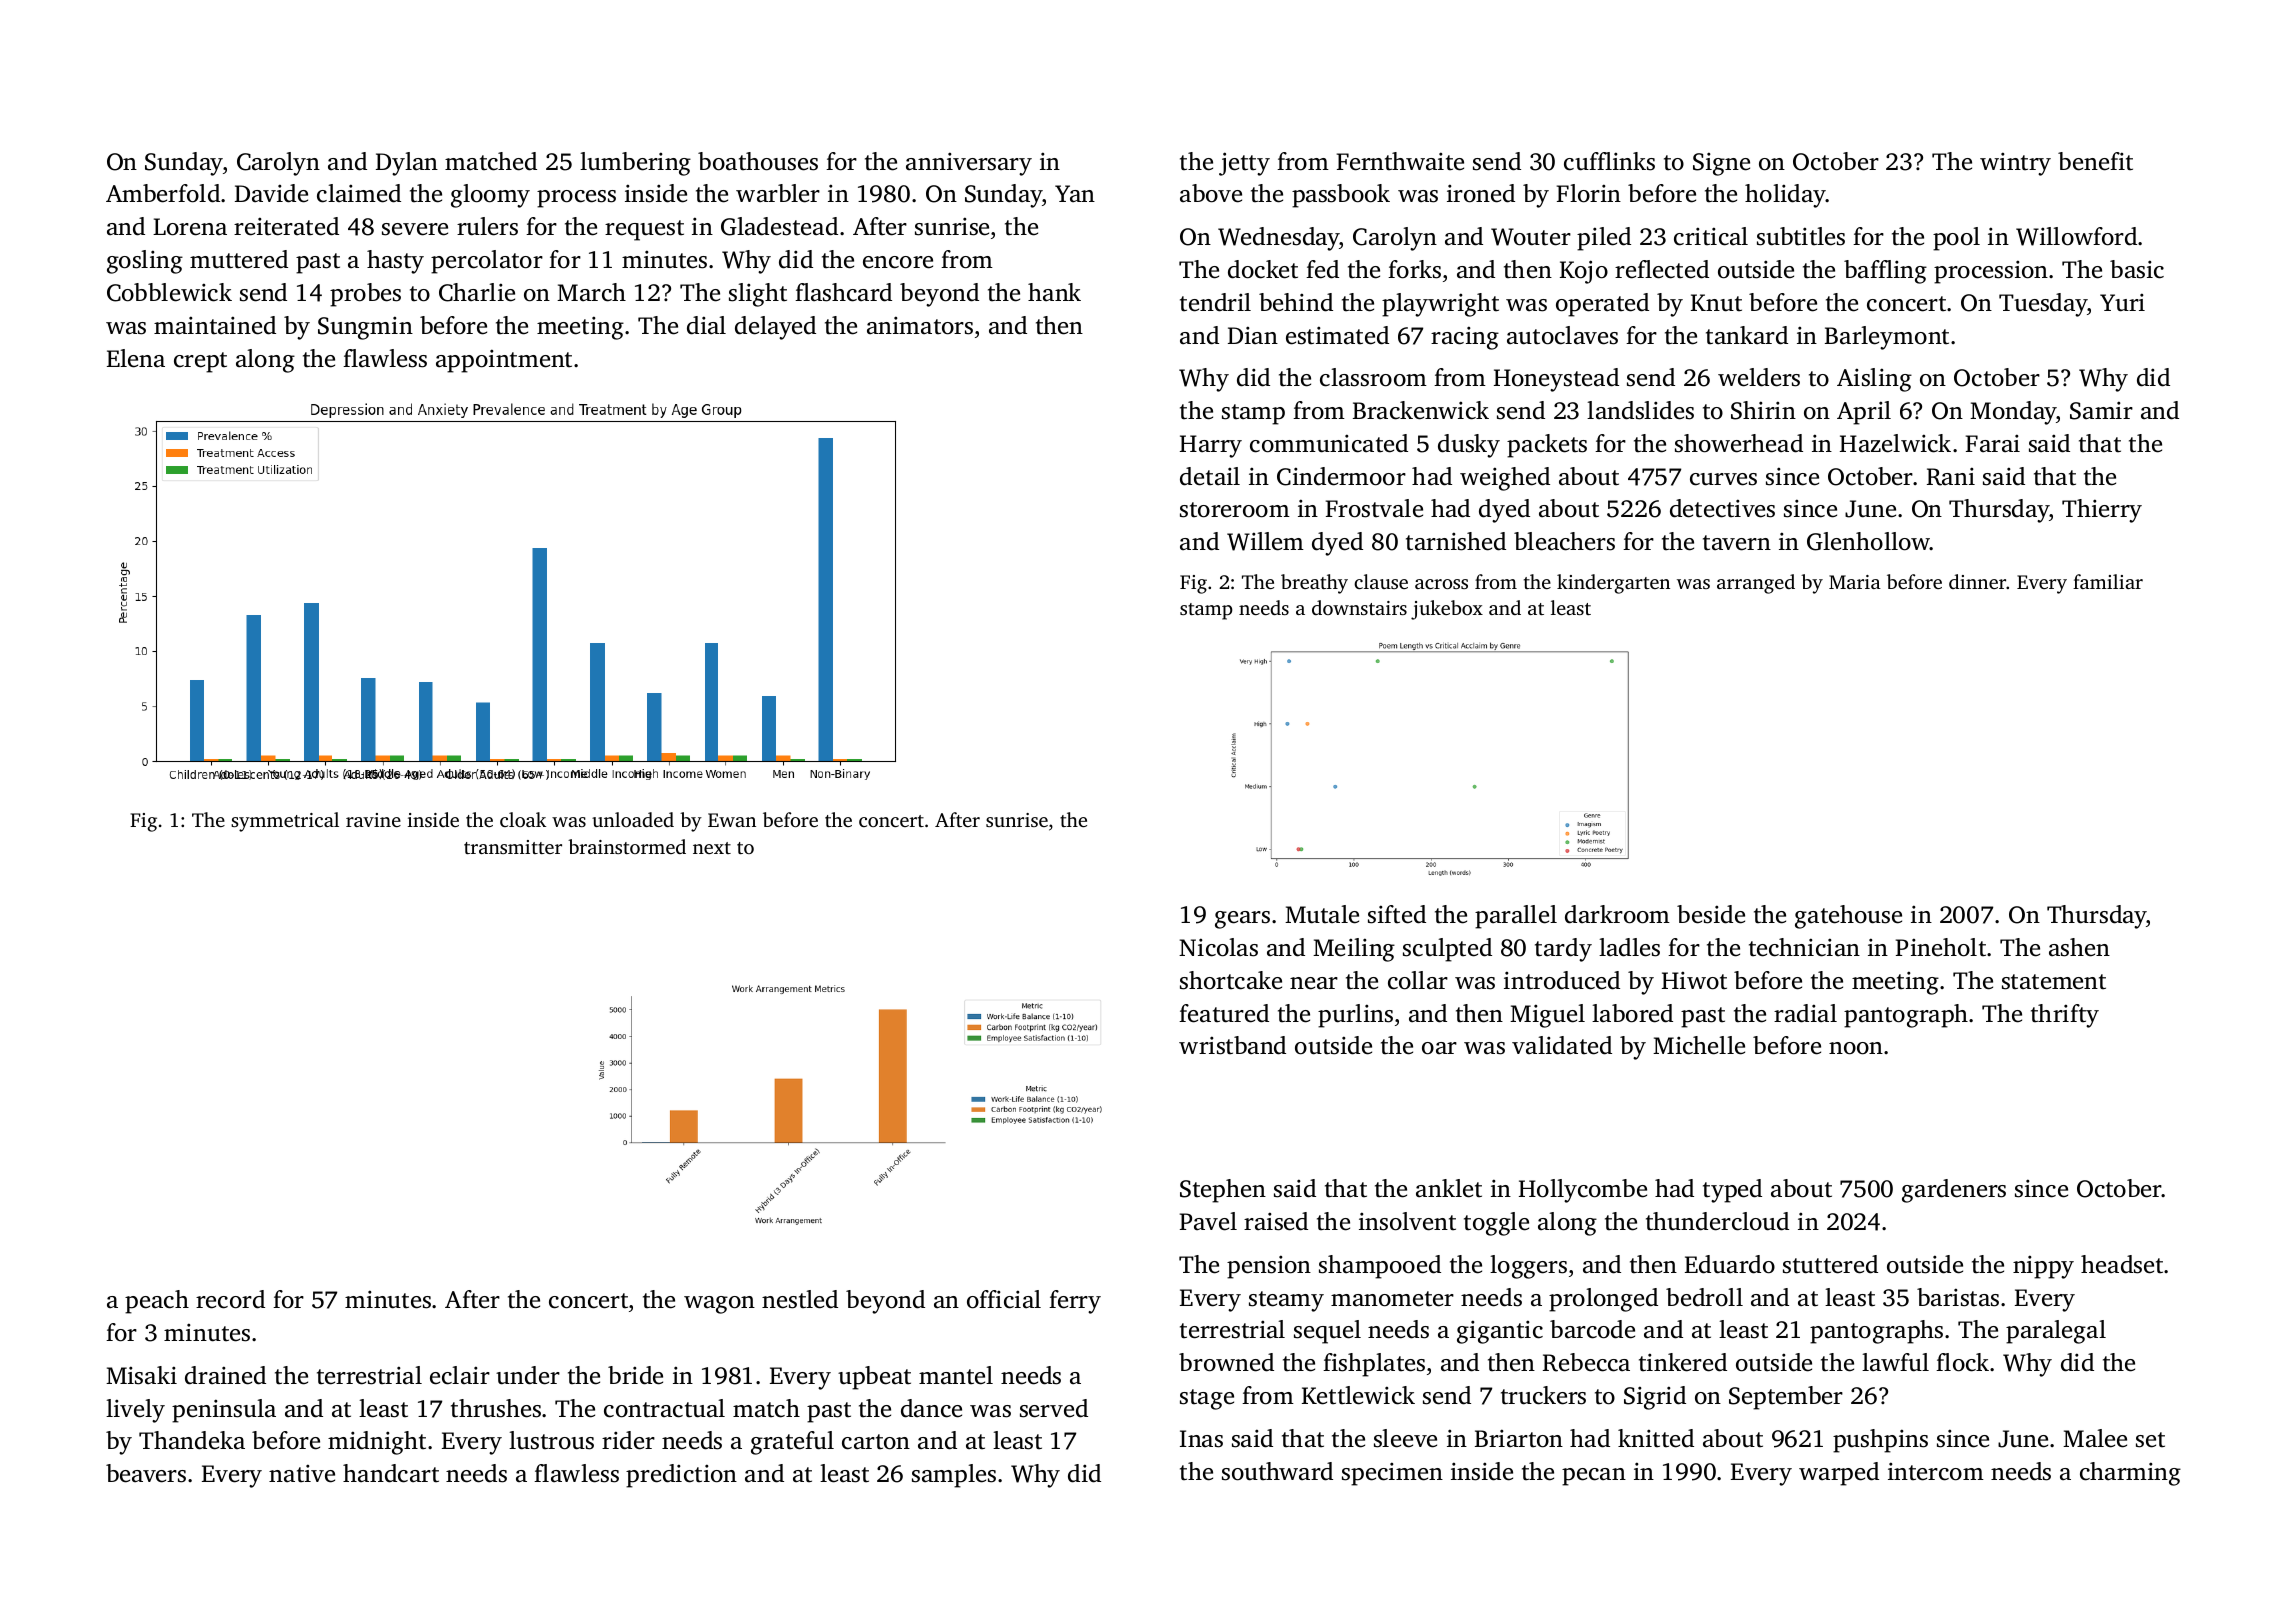 This screenshot has width=2292, height=1620. What do you see at coordinates (1747, 335) in the screenshot?
I see `tankard` at bounding box center [1747, 335].
